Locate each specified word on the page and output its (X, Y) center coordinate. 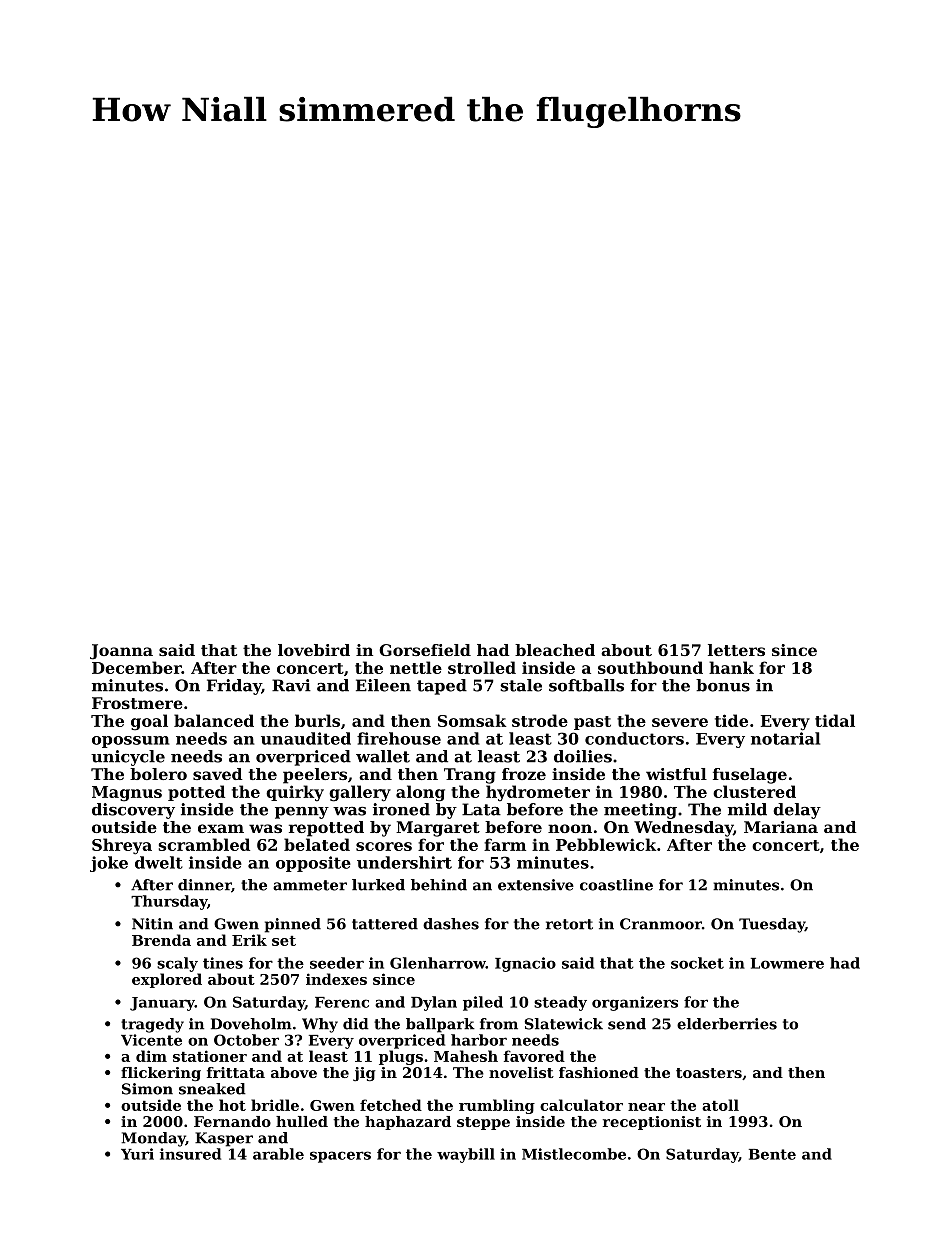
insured (190, 1154)
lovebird (314, 650)
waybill (466, 1155)
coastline (616, 885)
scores (384, 846)
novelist (521, 1072)
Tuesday (772, 925)
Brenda (161, 940)
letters (736, 650)
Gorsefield (425, 650)
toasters (709, 1073)
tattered (385, 924)
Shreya (122, 846)
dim (151, 1056)
